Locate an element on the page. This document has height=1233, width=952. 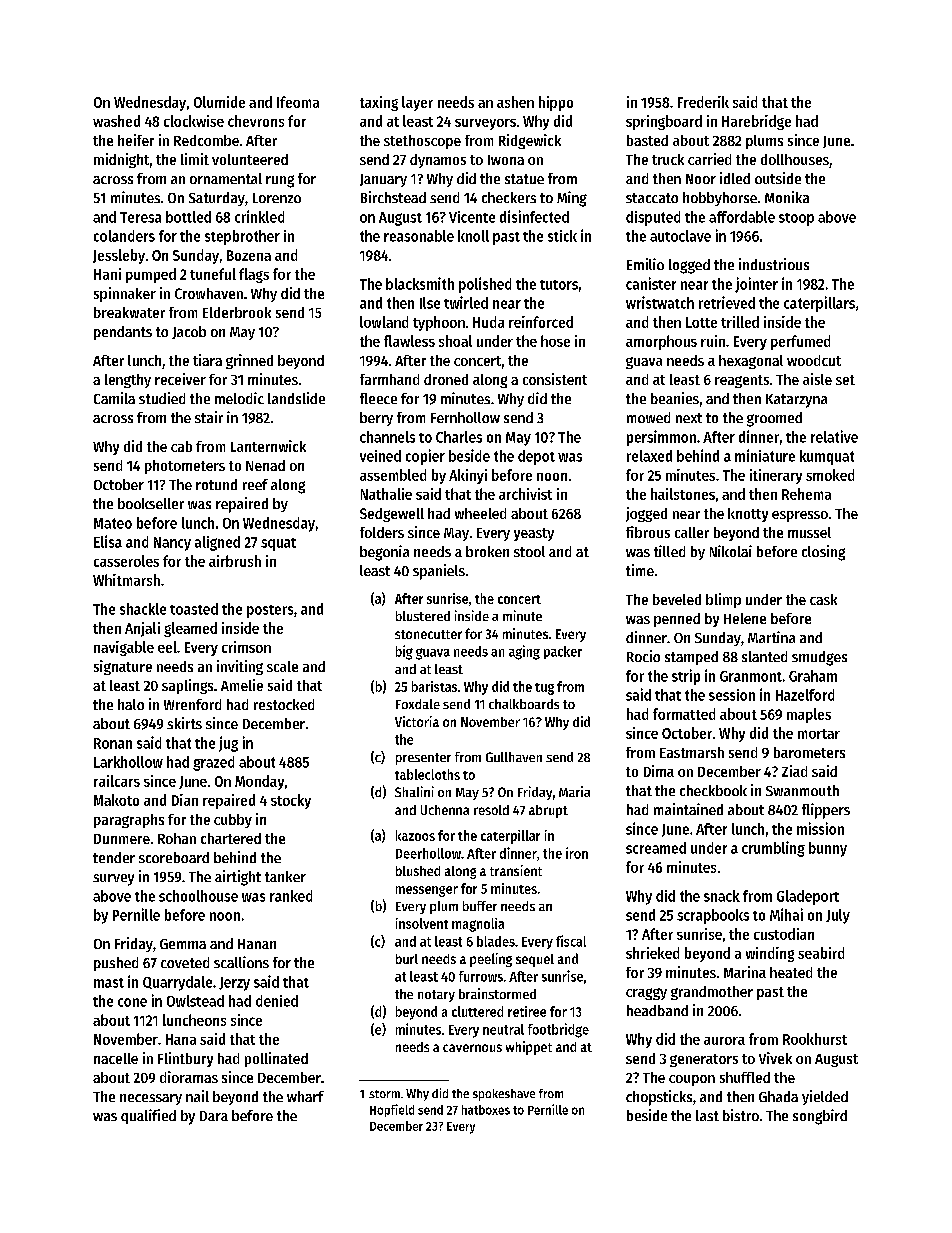
Flintbury is located at coordinates (185, 1059).
